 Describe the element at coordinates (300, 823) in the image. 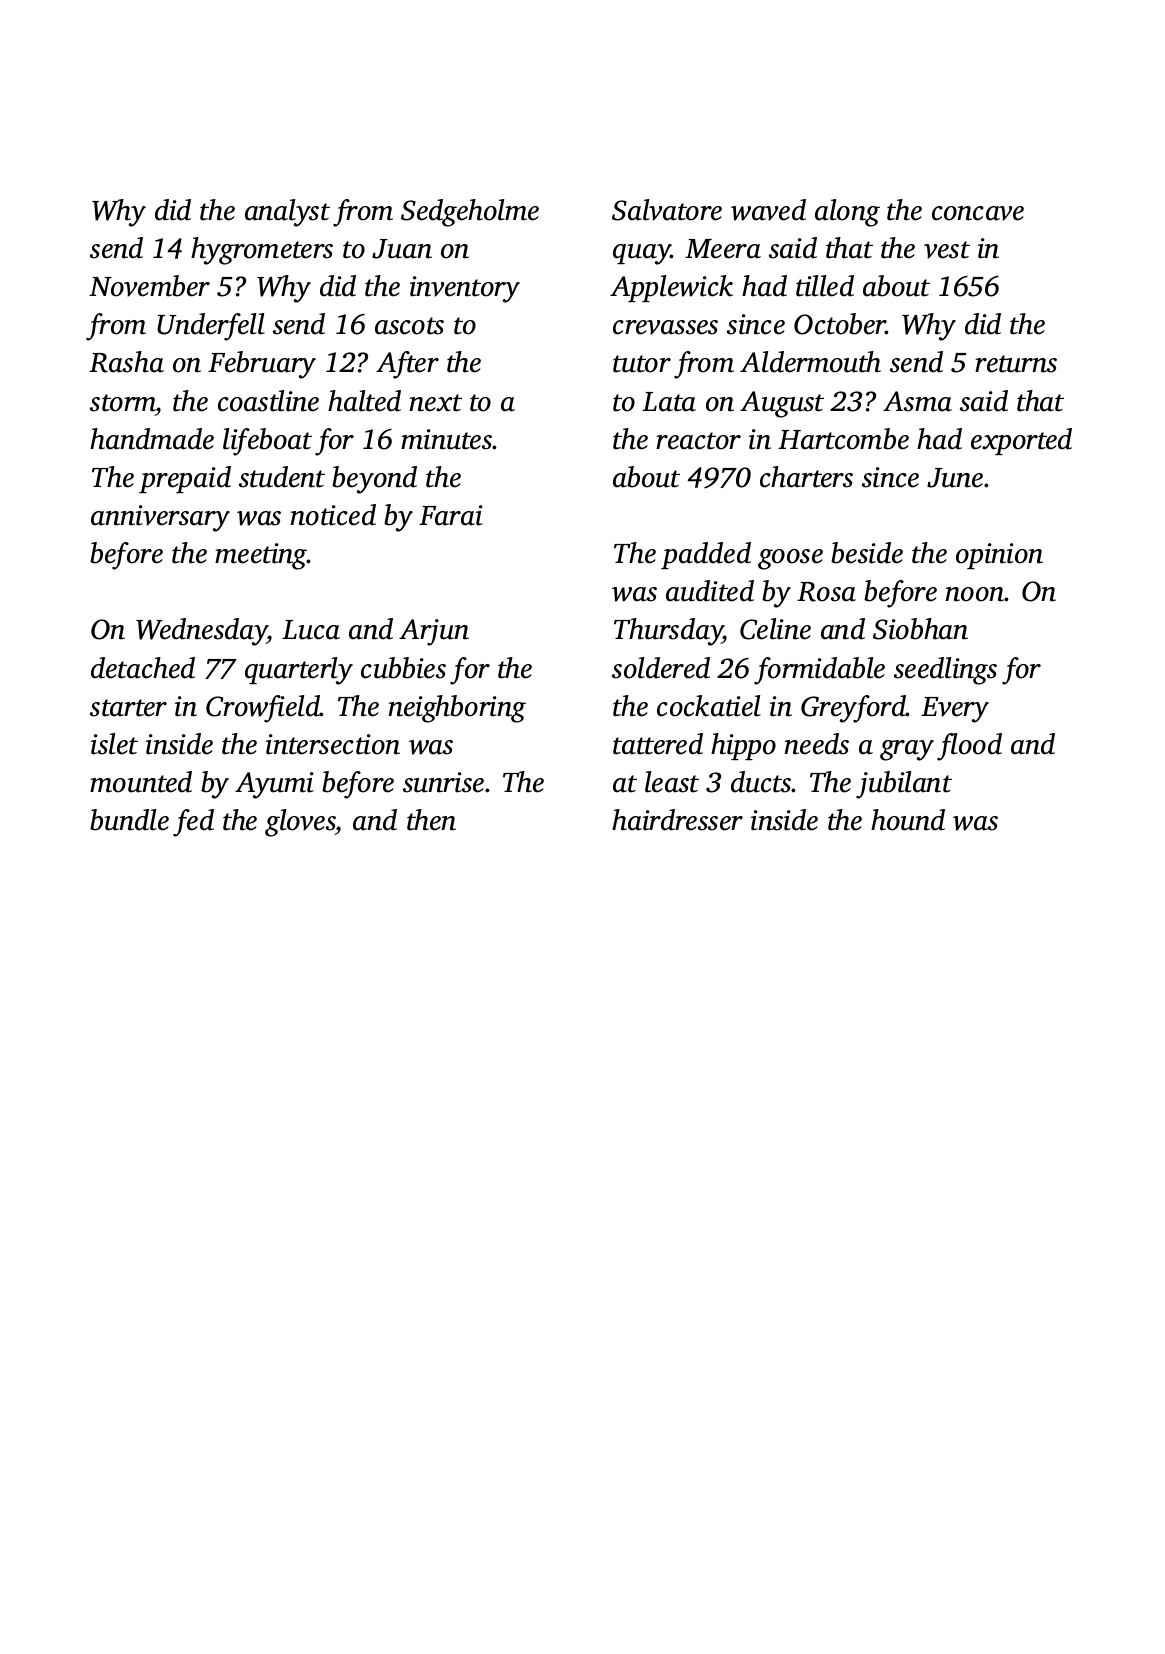

I see `gloves` at that location.
